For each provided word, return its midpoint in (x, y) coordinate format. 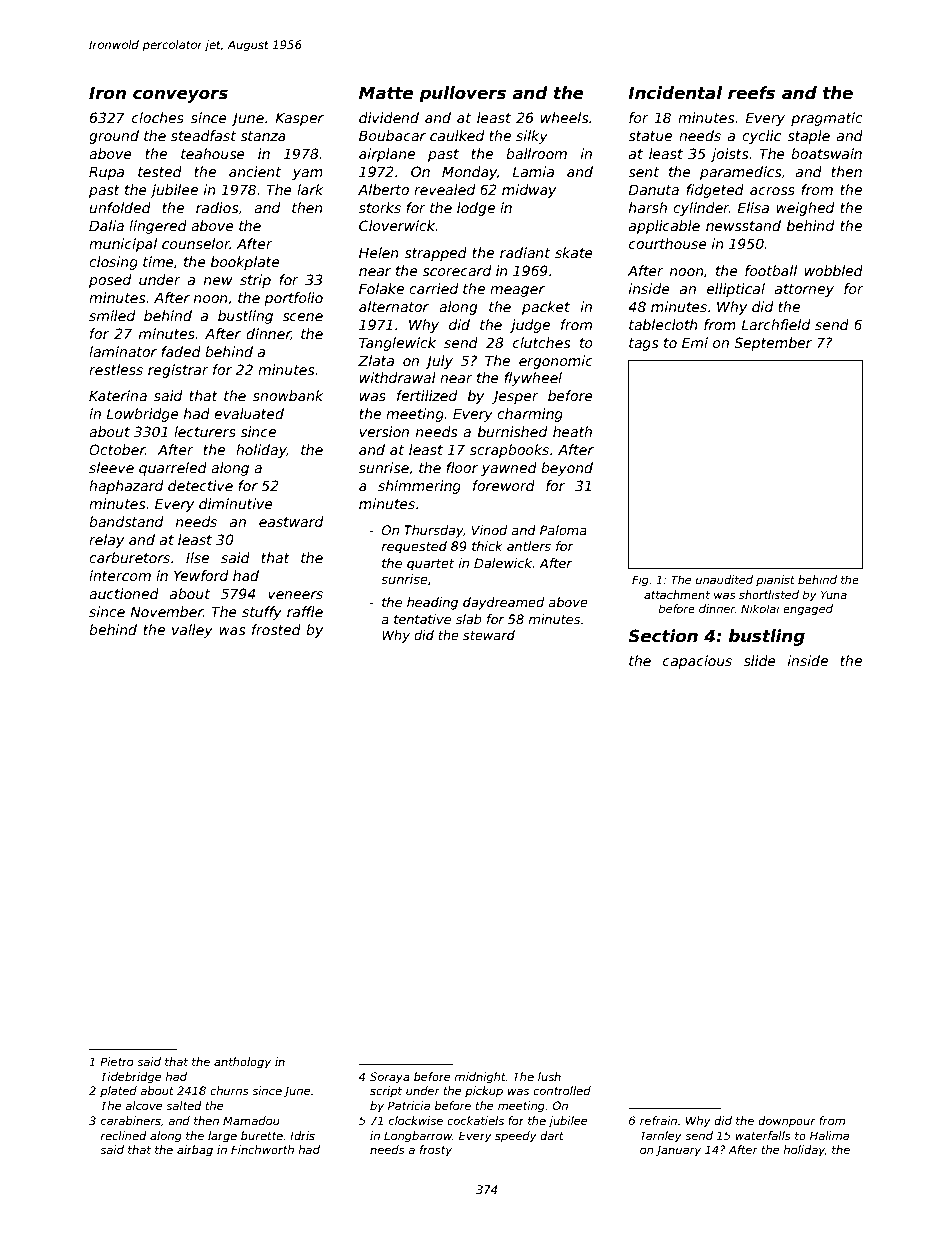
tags (643, 344)
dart (552, 1135)
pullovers (462, 94)
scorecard (456, 270)
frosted (276, 629)
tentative (422, 619)
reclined (123, 1135)
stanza (263, 136)
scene (302, 317)
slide (760, 660)
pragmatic (827, 119)
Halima (829, 1135)
